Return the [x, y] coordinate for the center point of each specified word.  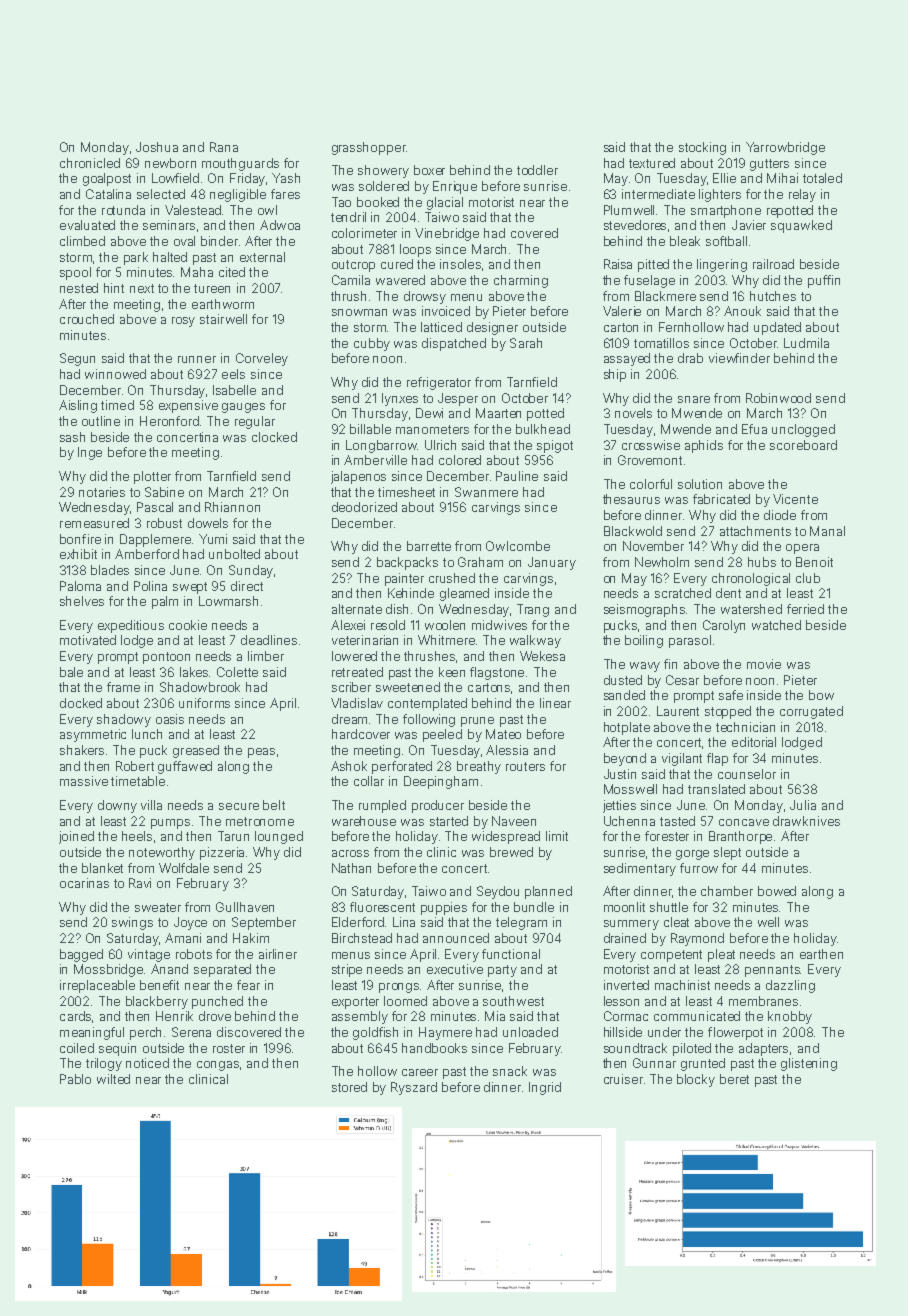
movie [764, 664]
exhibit [78, 554]
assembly [360, 1017]
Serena [191, 1032]
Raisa [618, 264]
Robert [135, 766]
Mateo [503, 734]
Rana [224, 147]
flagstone [497, 673]
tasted [677, 821]
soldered [384, 186]
